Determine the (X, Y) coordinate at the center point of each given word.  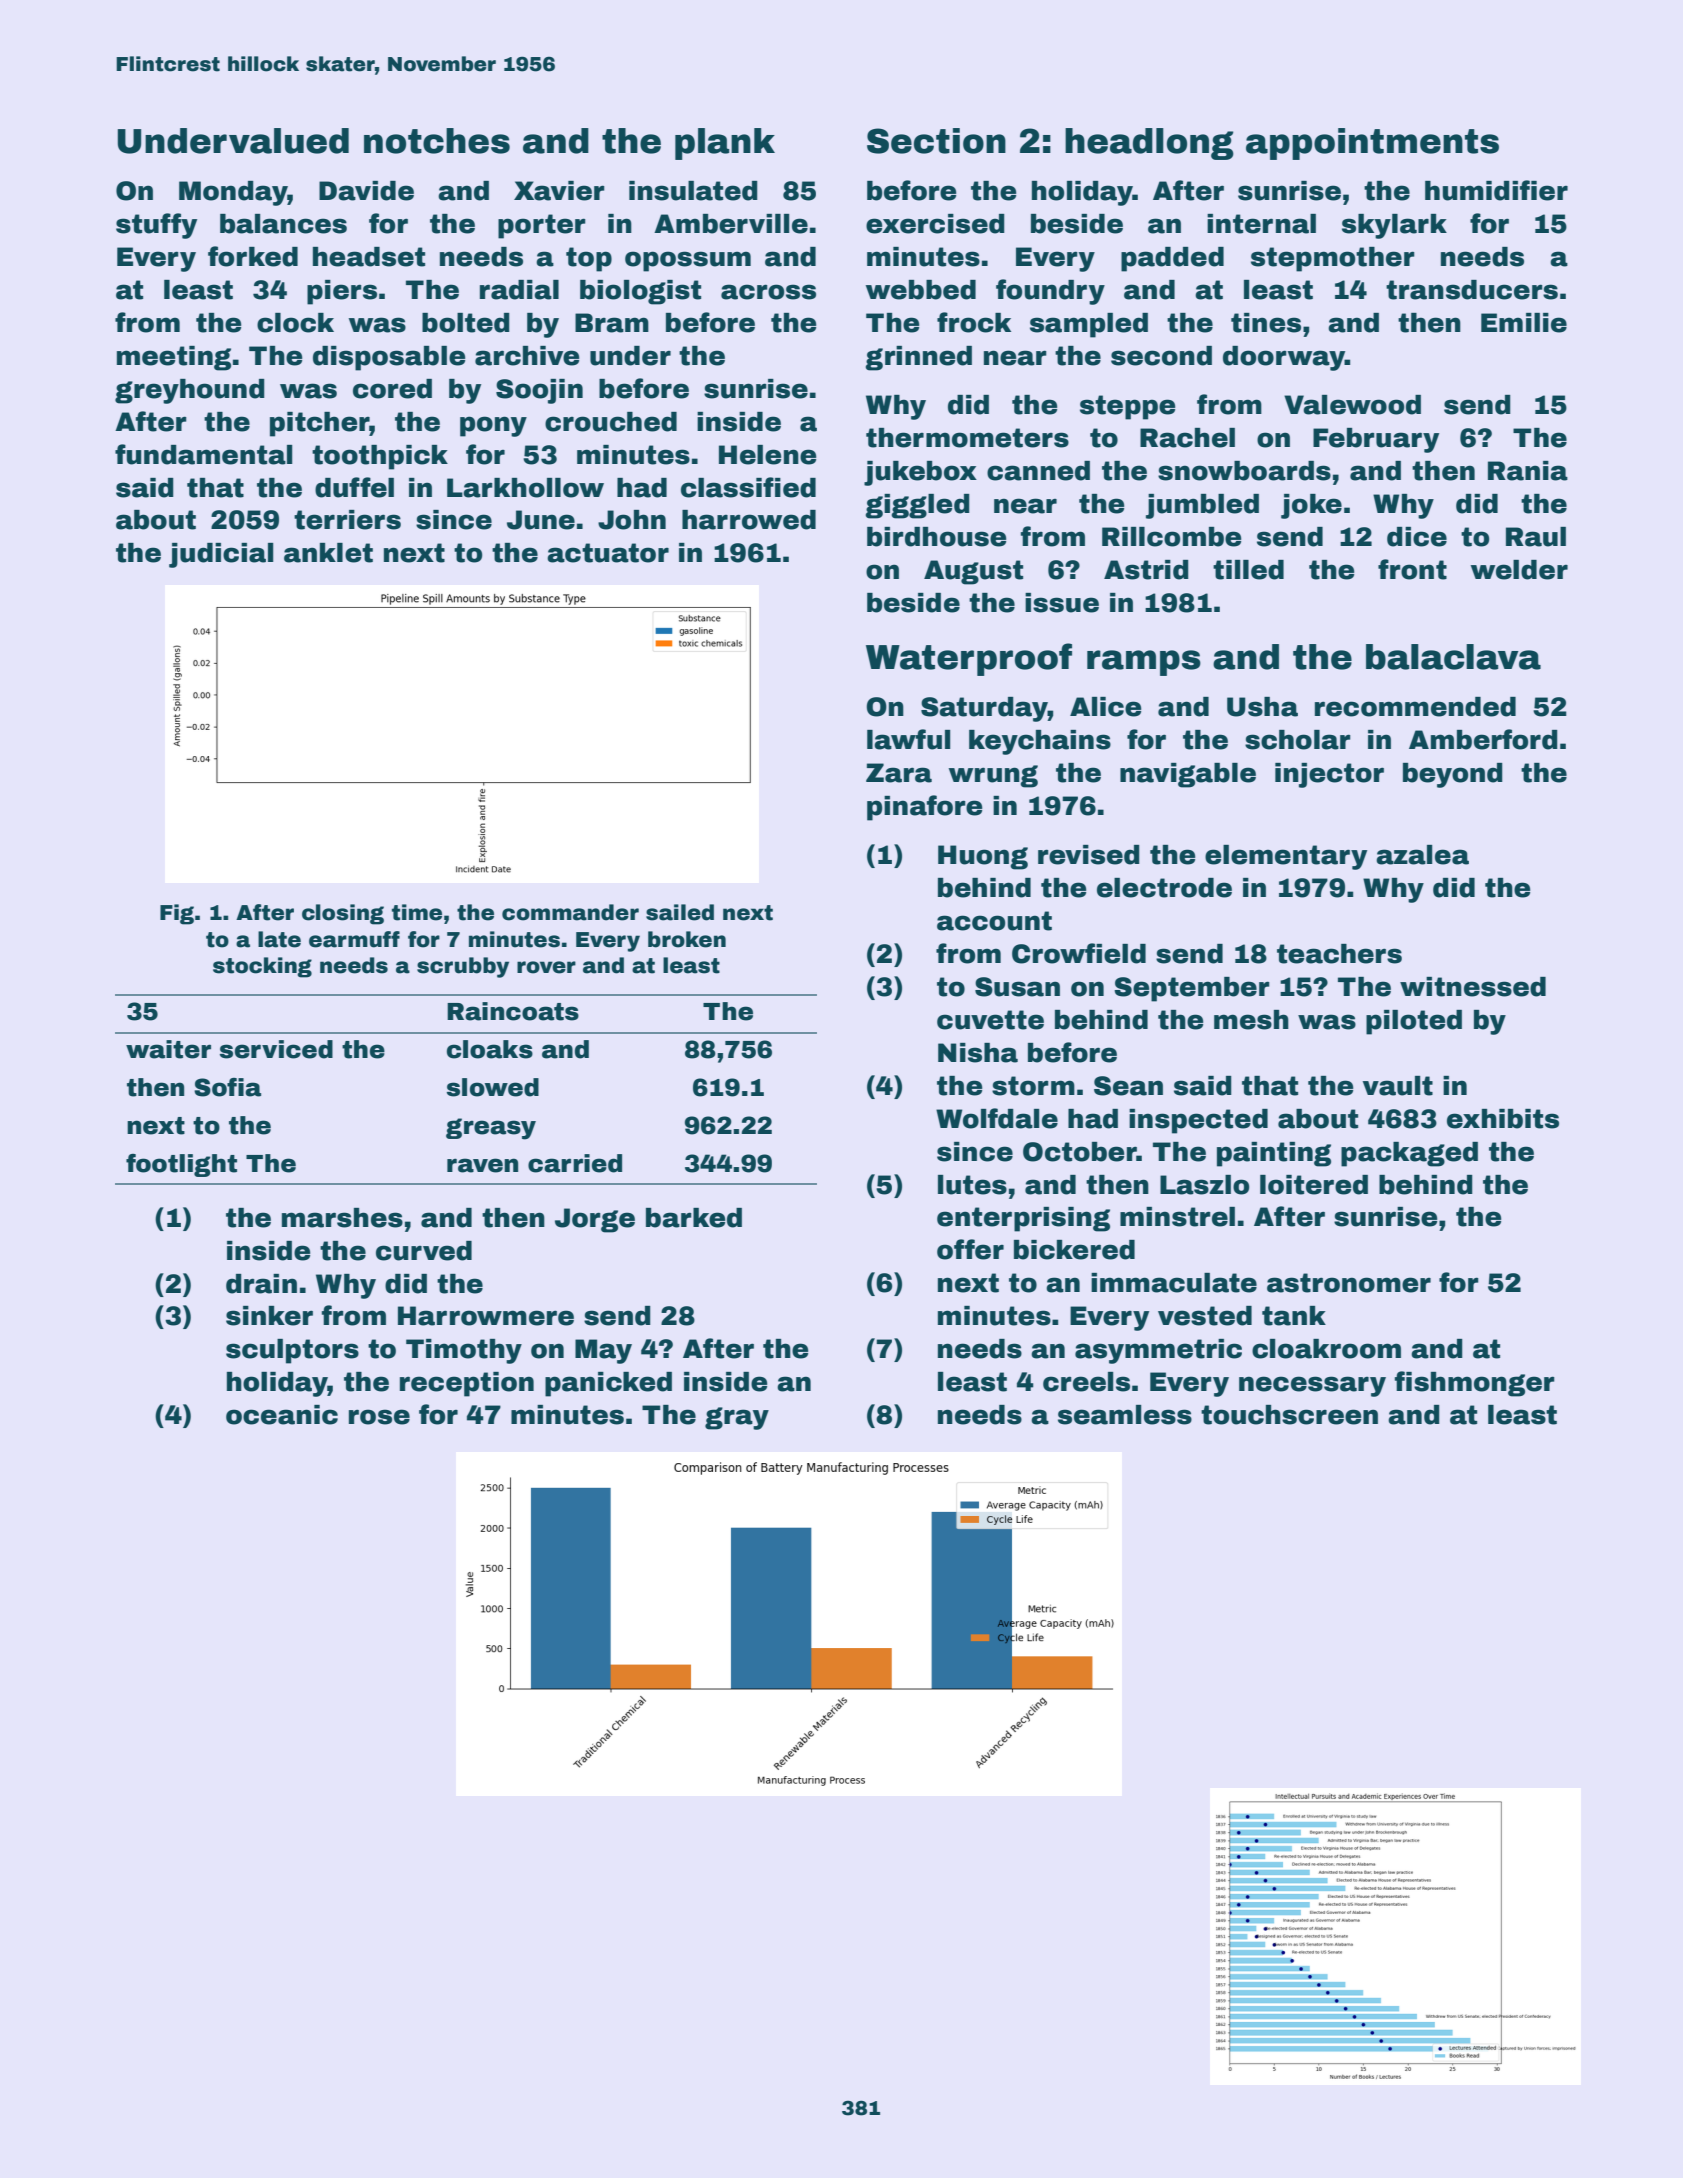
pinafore (924, 808)
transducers (1472, 290)
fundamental (204, 454)
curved (424, 1251)
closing (343, 914)
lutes (972, 1185)
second (1161, 356)
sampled (1089, 325)
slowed (493, 1087)
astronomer (1349, 1283)
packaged (1409, 1154)
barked (694, 1218)
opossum (688, 261)
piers (342, 292)
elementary (1286, 857)
